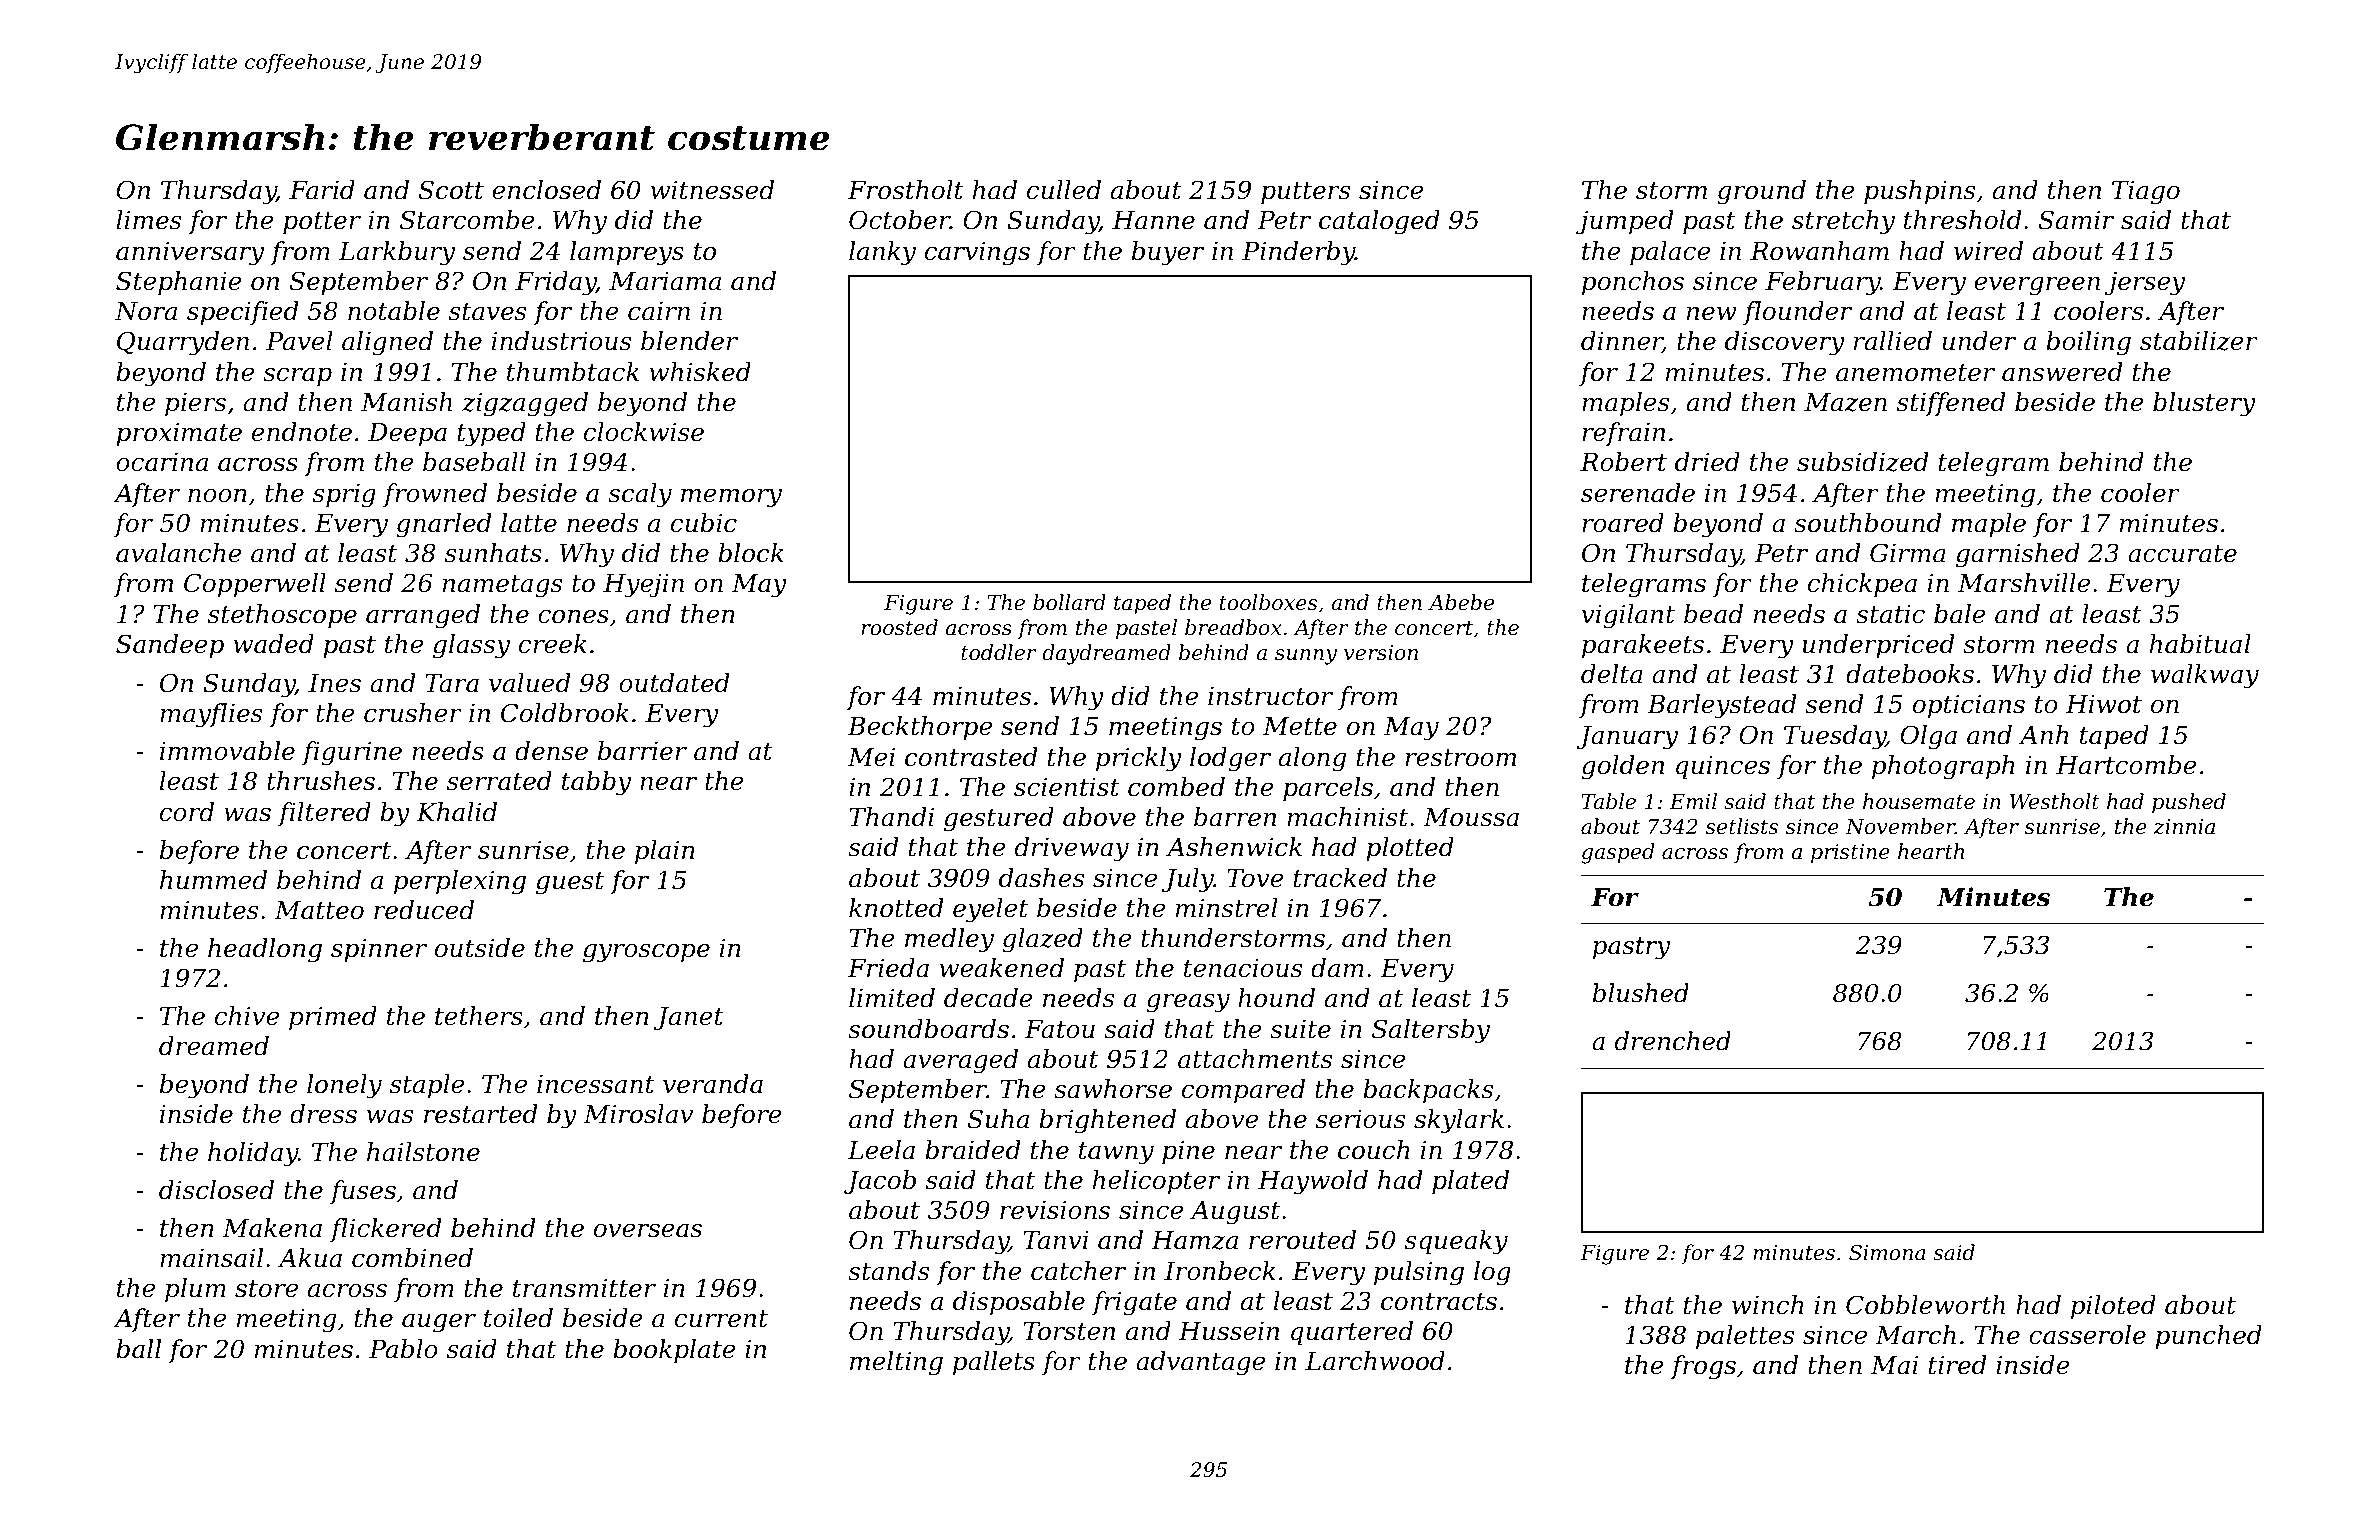 The height and width of the screenshot is (1540, 2380). I want to click on suite, so click(1300, 1029).
